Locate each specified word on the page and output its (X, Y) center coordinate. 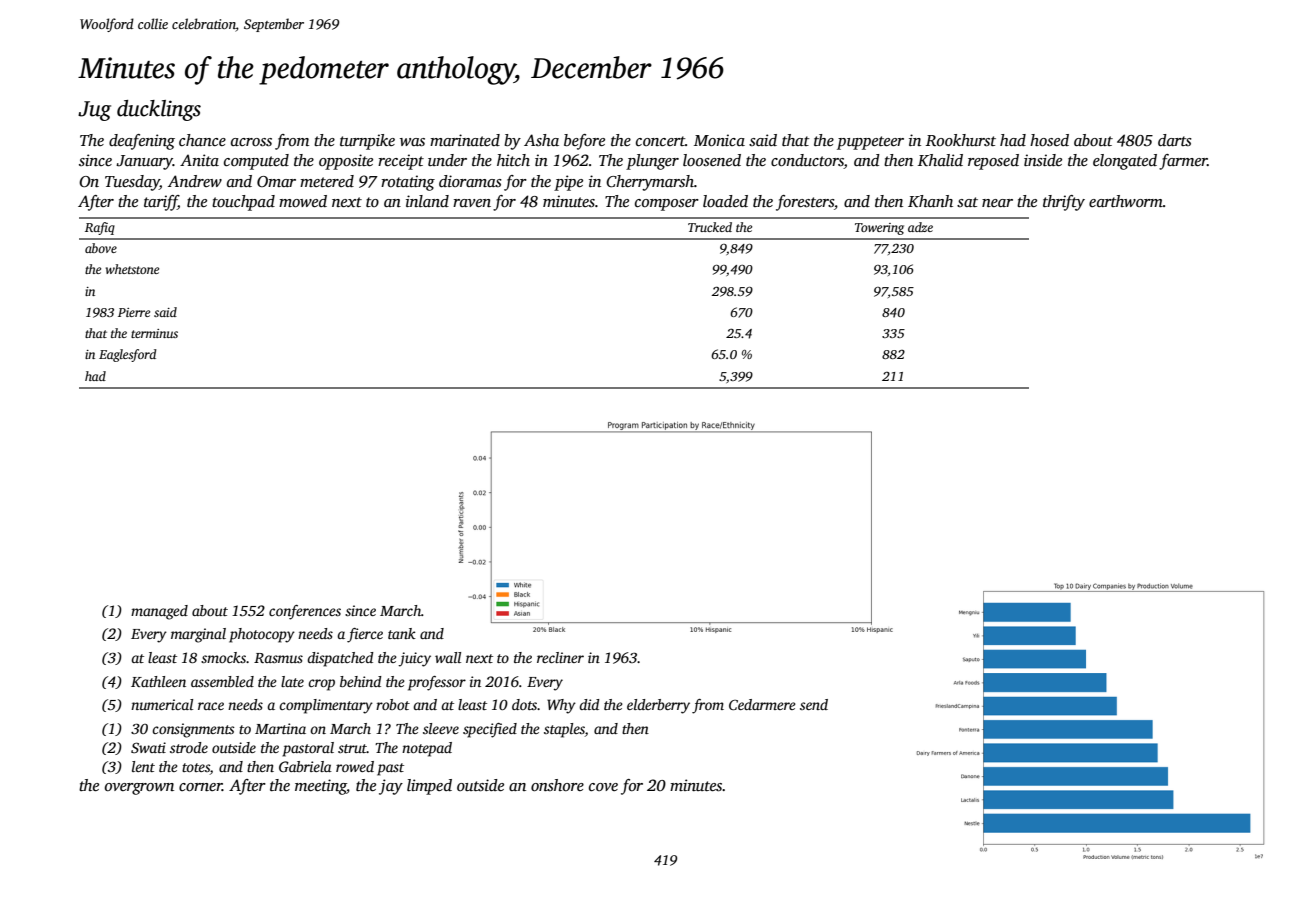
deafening (142, 142)
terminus (154, 333)
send (814, 704)
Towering (879, 229)
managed (159, 612)
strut (352, 748)
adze (920, 227)
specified (490, 730)
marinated (465, 140)
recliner (560, 657)
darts (1175, 140)
